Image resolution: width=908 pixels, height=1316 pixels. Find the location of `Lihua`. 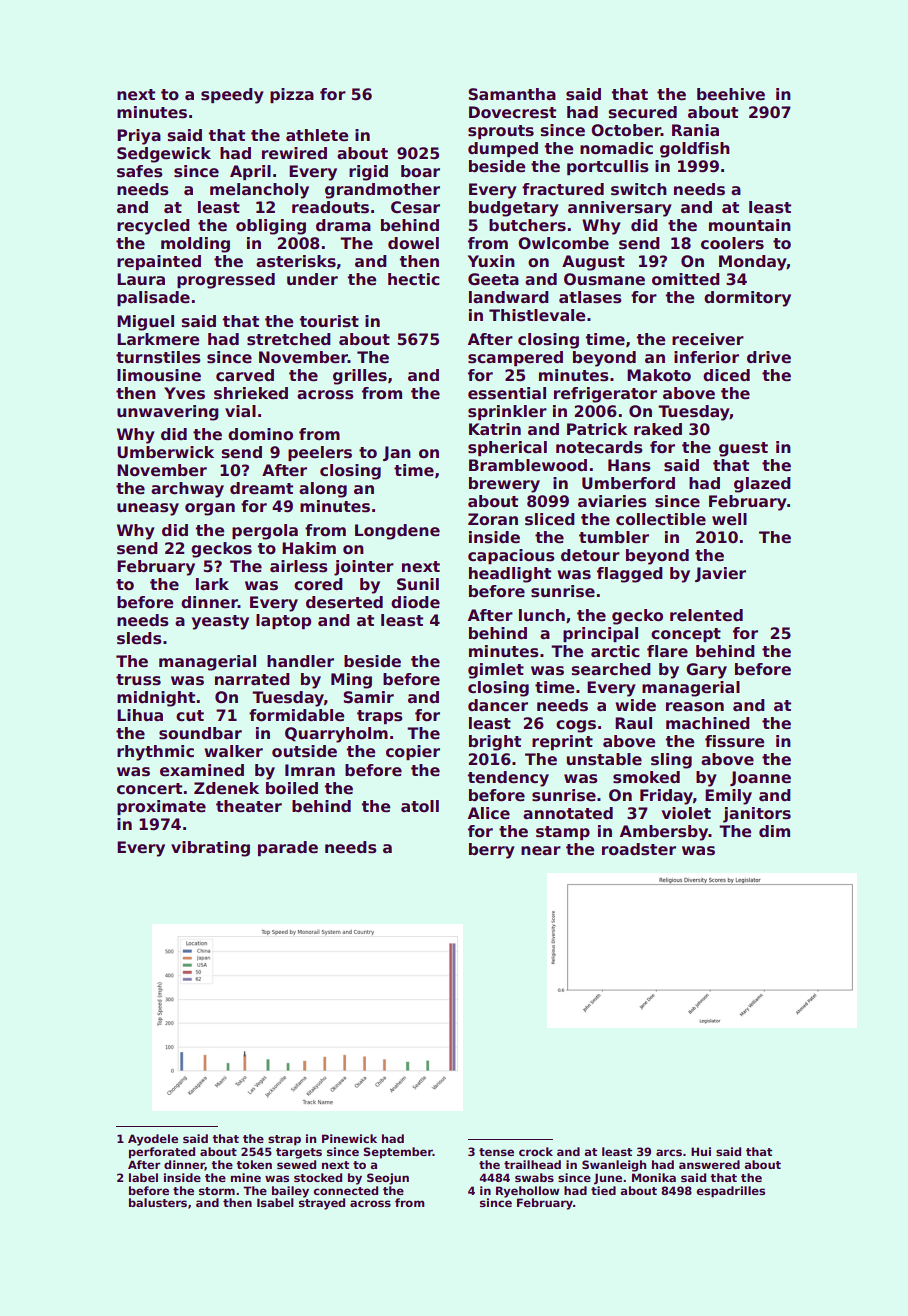

Lihua is located at coordinates (140, 715).
